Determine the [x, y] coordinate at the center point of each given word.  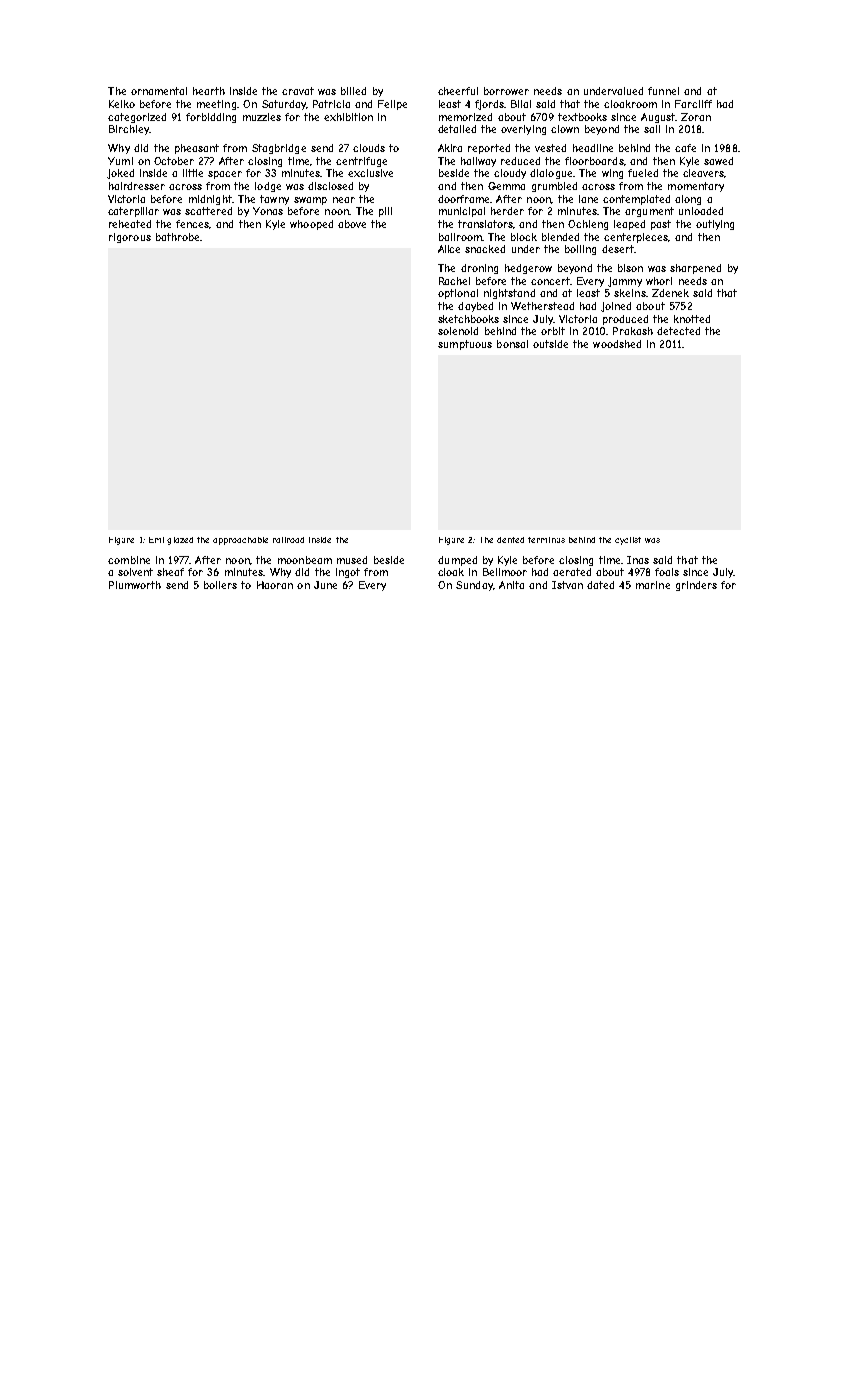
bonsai [512, 344]
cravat [298, 91]
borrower [506, 91]
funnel [663, 91]
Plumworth [135, 585]
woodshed [617, 344]
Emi [156, 540]
